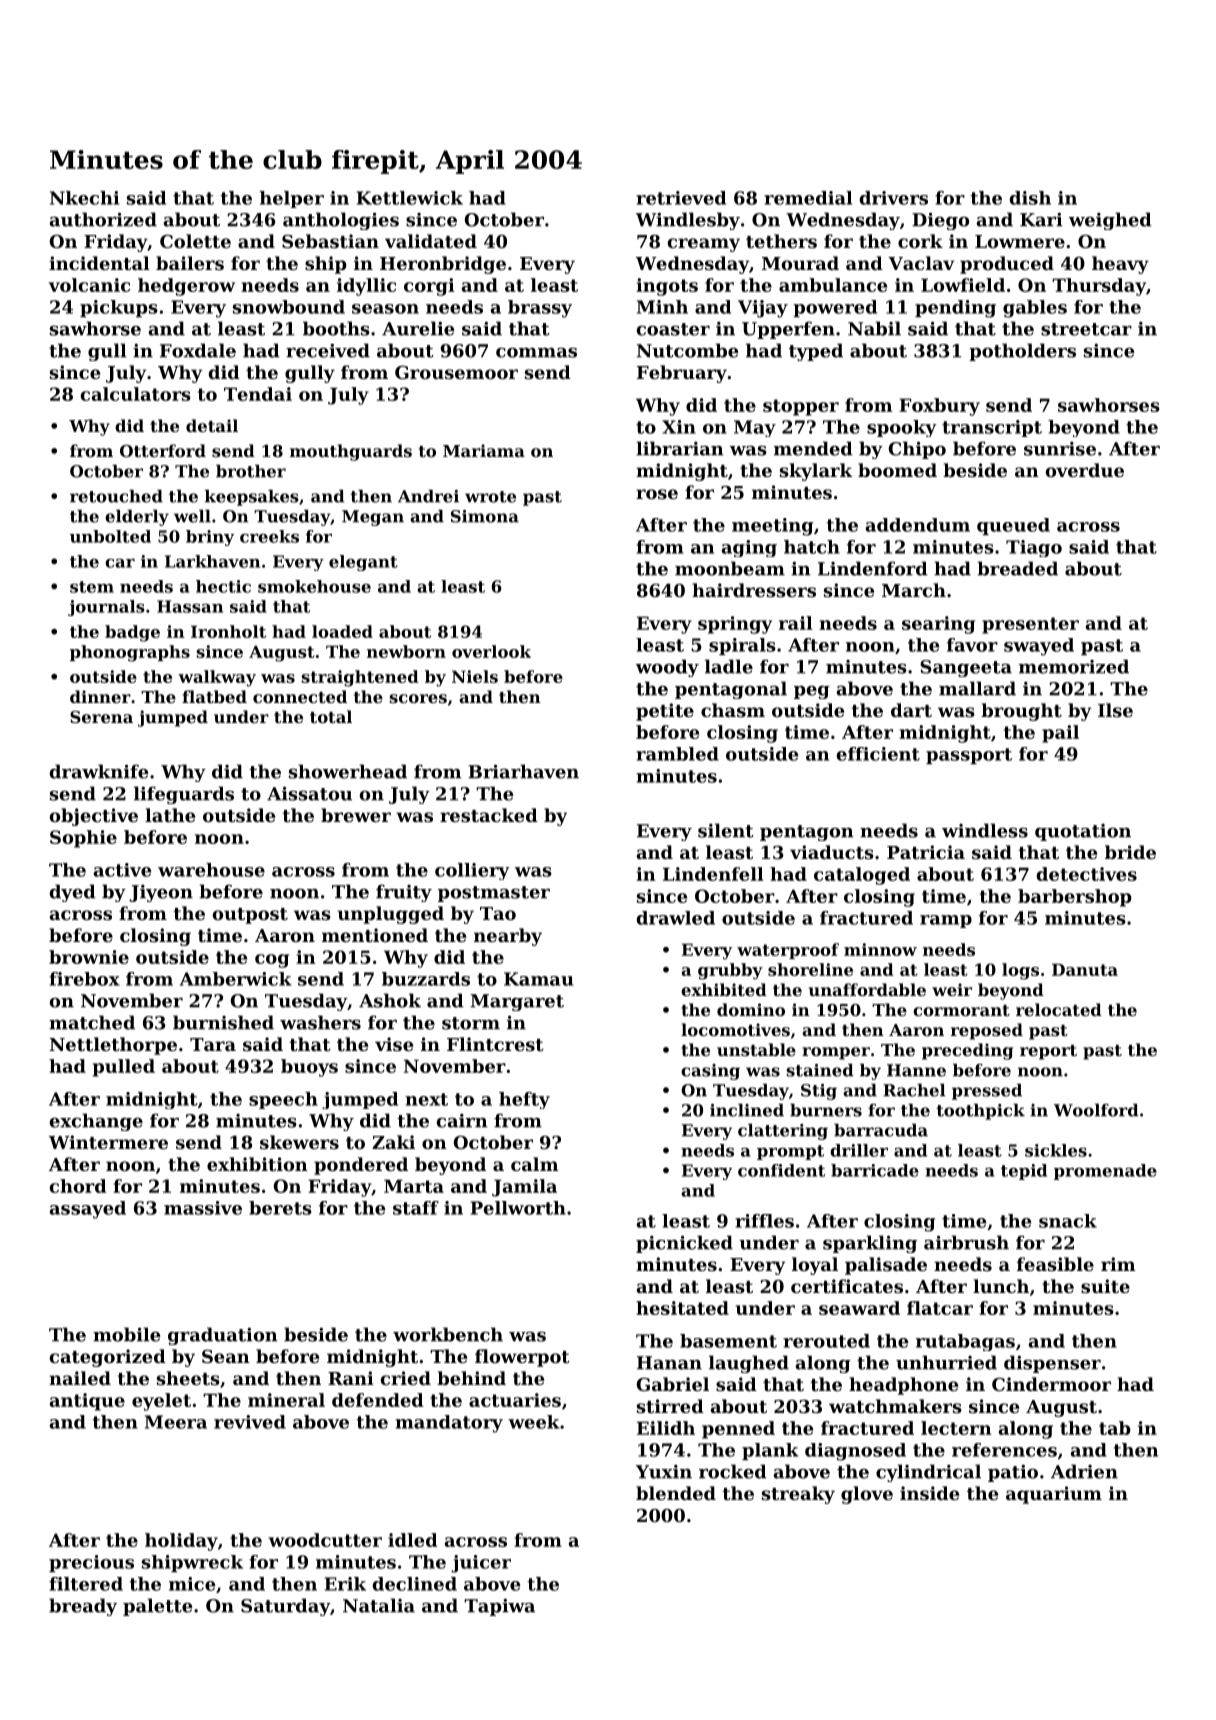  What do you see at coordinates (106, 608) in the page?
I see `journals` at bounding box center [106, 608].
